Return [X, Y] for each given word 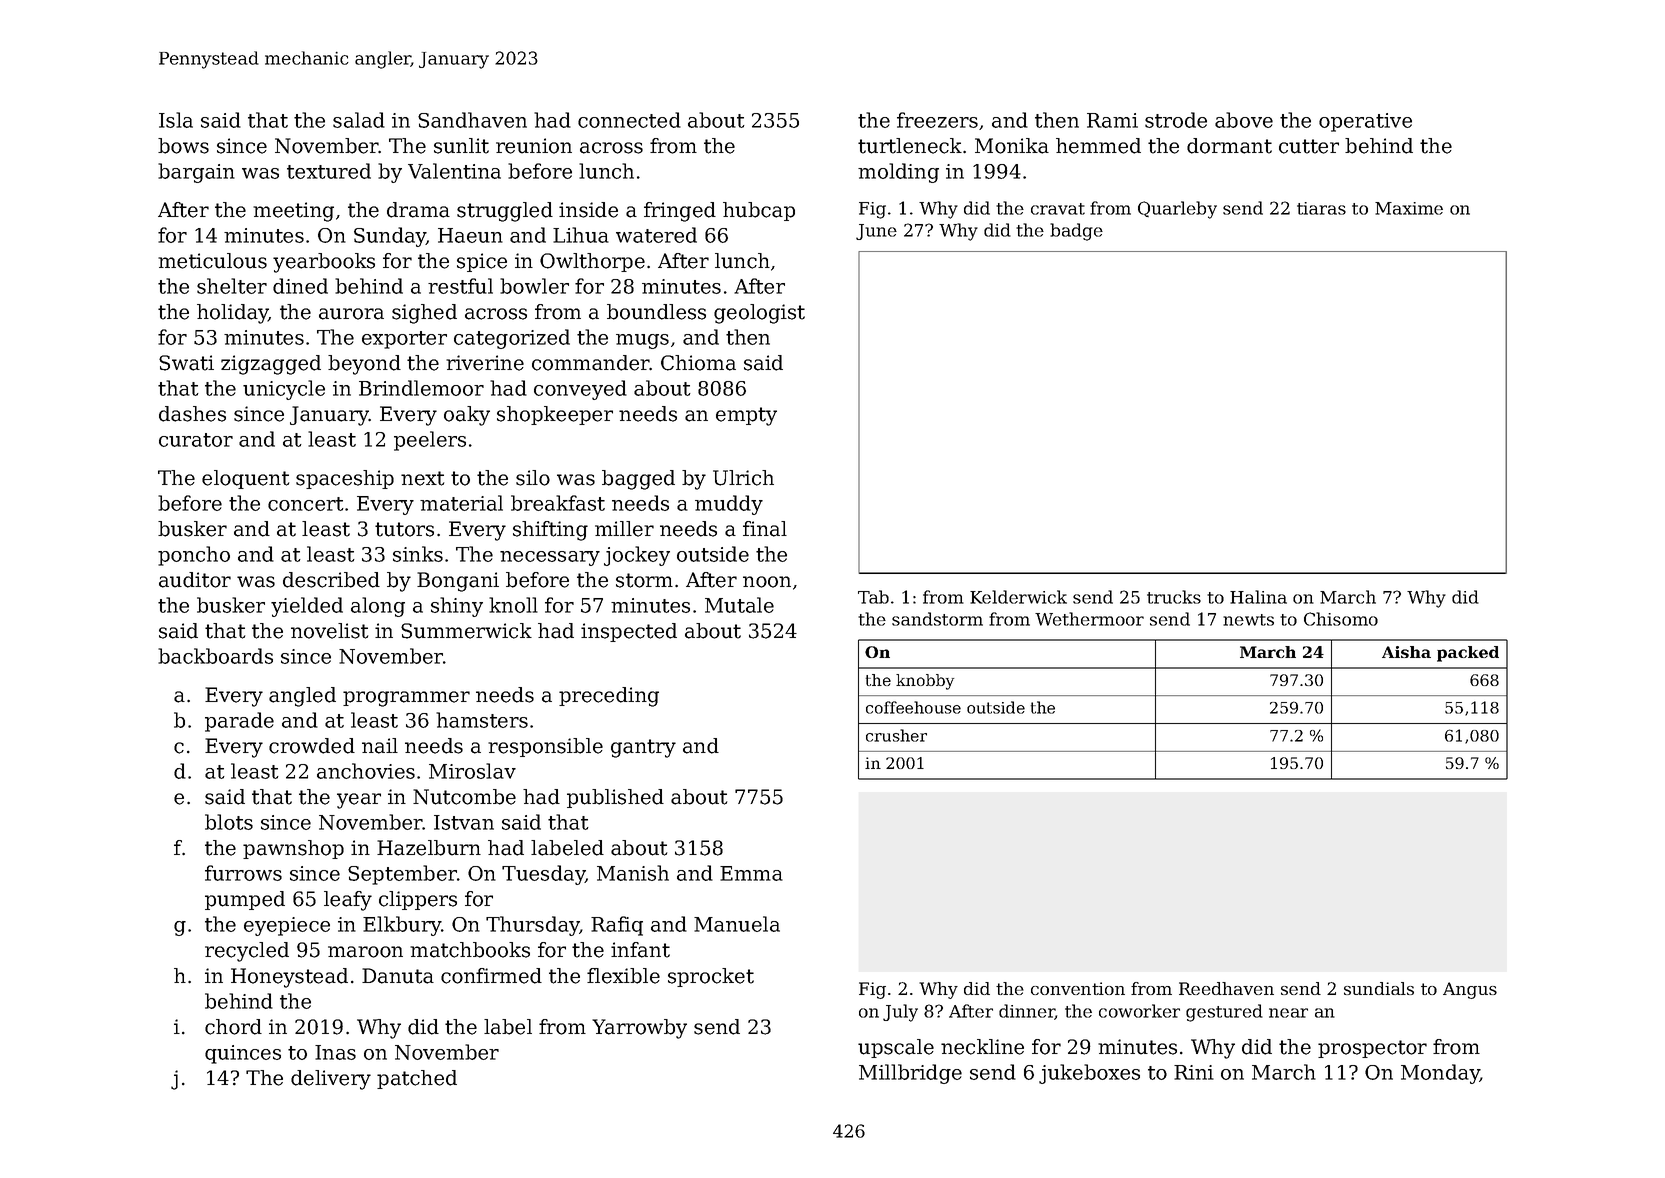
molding [898, 173]
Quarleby [1177, 210]
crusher [896, 735]
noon [767, 582]
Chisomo [1341, 619]
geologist [759, 314]
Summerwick [466, 631]
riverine [485, 363]
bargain [196, 173]
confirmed [491, 976]
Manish [633, 873]
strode [1176, 120]
